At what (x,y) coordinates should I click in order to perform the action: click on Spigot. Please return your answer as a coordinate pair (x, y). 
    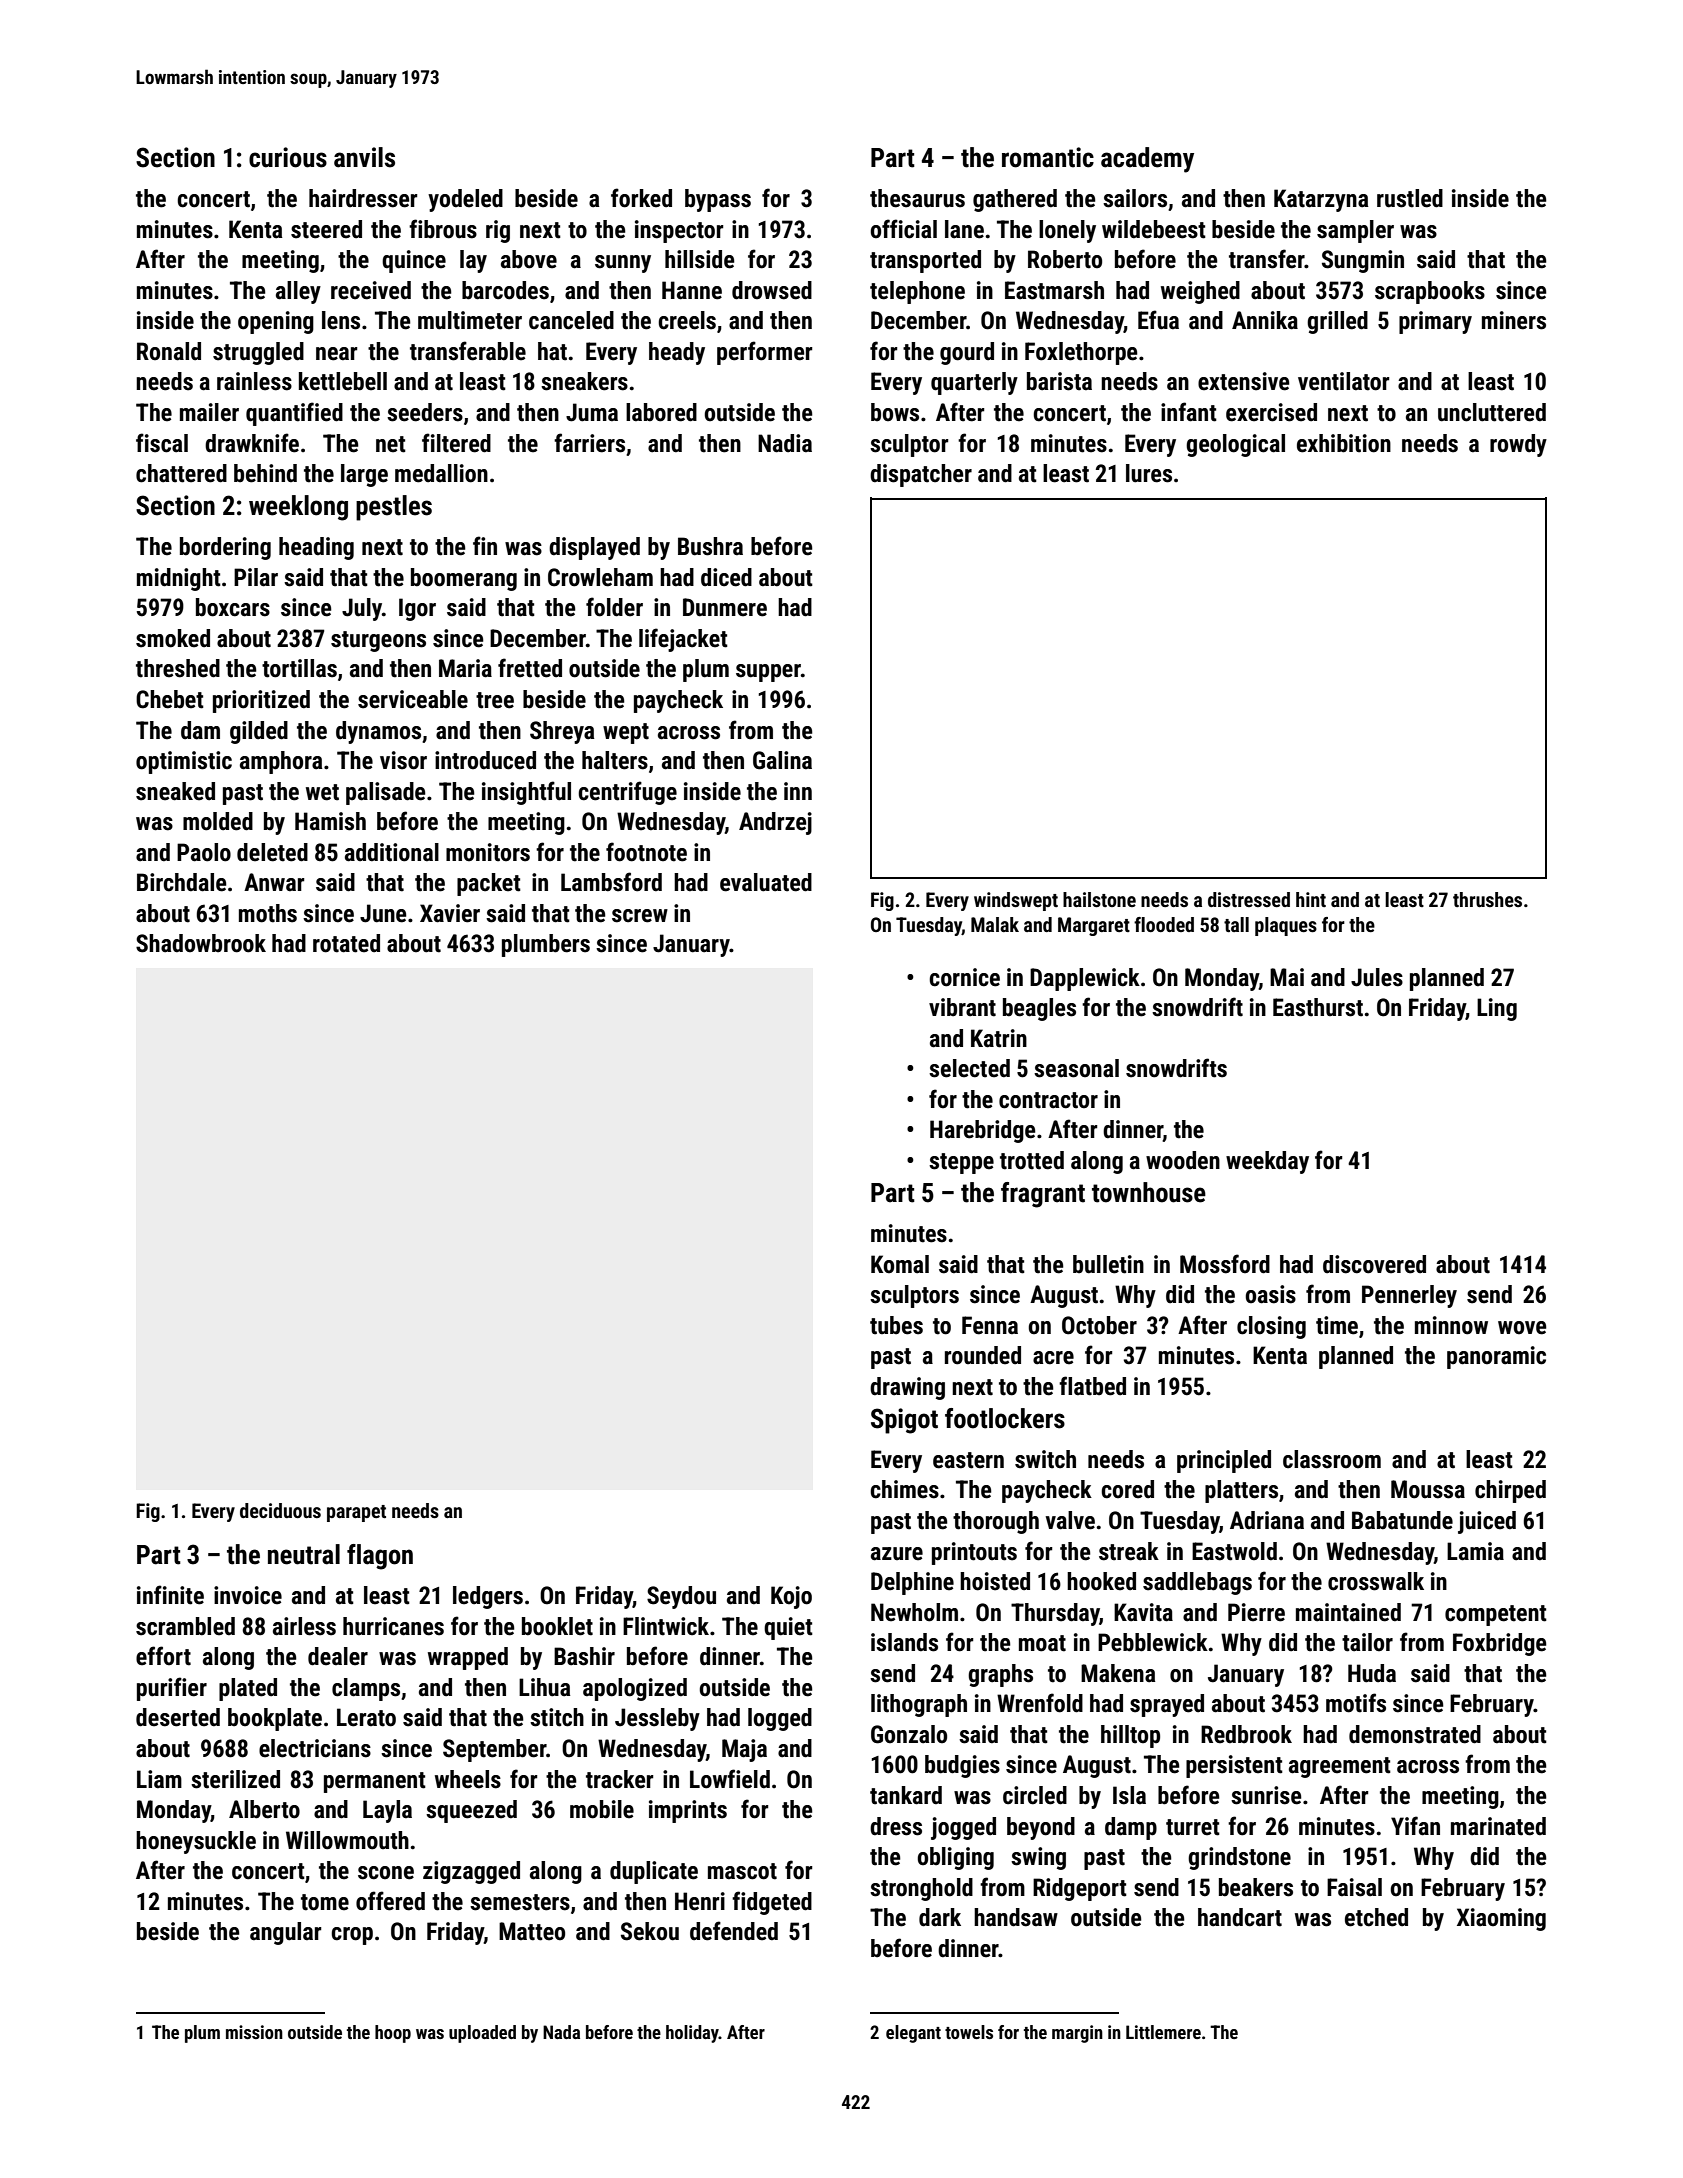
    Looking at the image, I should click on (904, 1421).
